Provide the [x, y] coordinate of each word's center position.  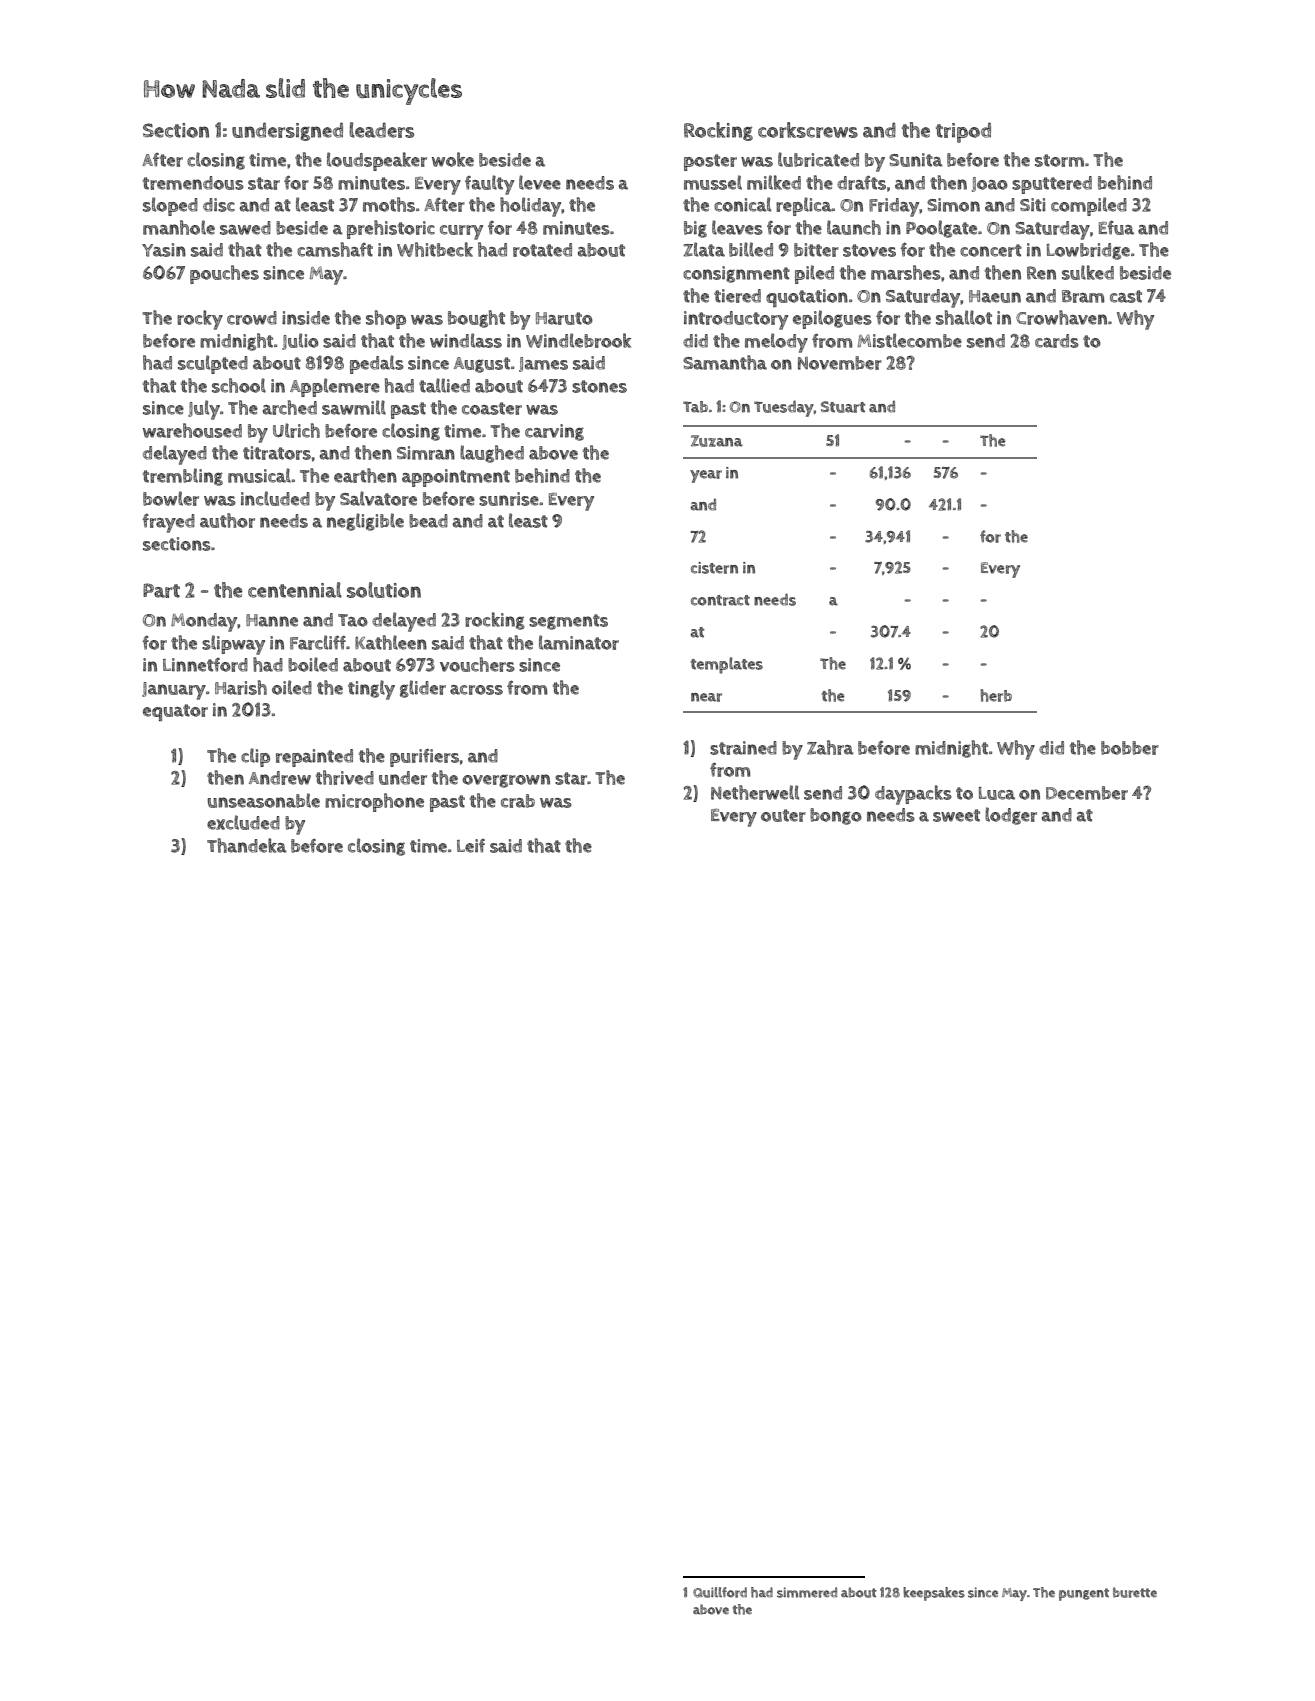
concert [991, 250]
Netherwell [755, 792]
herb [996, 695]
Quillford [720, 1592]
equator [175, 712]
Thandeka [247, 845]
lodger [1011, 816]
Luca [997, 793]
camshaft [335, 249]
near [706, 697]
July [204, 410]
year [706, 476]
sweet [956, 815]
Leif [471, 846]
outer [783, 815]
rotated [542, 250]
